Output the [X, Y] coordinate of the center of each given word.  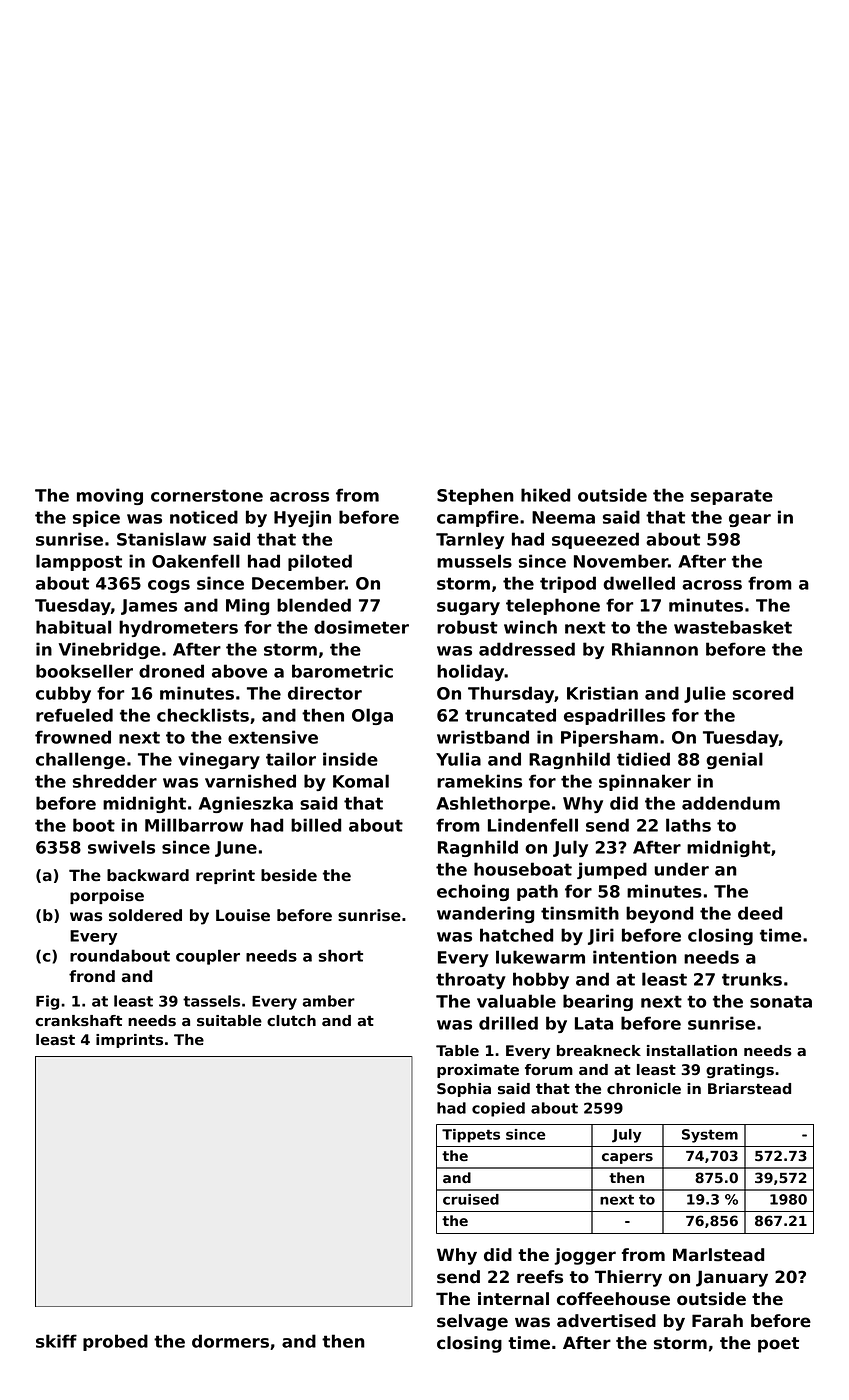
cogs [169, 586]
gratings [740, 1071]
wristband [483, 737]
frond [92, 976]
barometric [342, 671]
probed [115, 1342]
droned [171, 671]
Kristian [602, 693]
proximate [478, 1071]
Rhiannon [655, 649]
